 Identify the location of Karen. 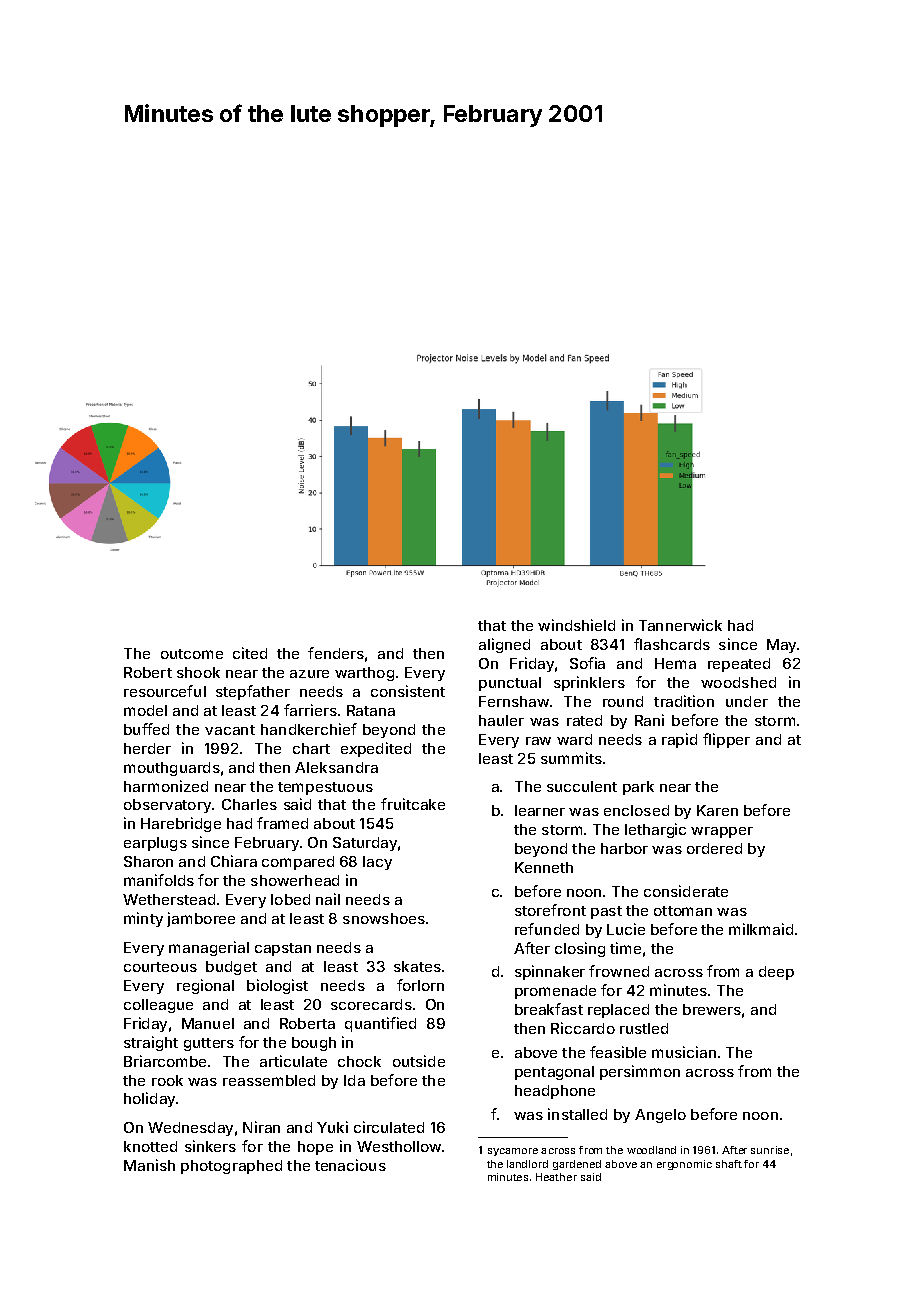
(717, 810).
